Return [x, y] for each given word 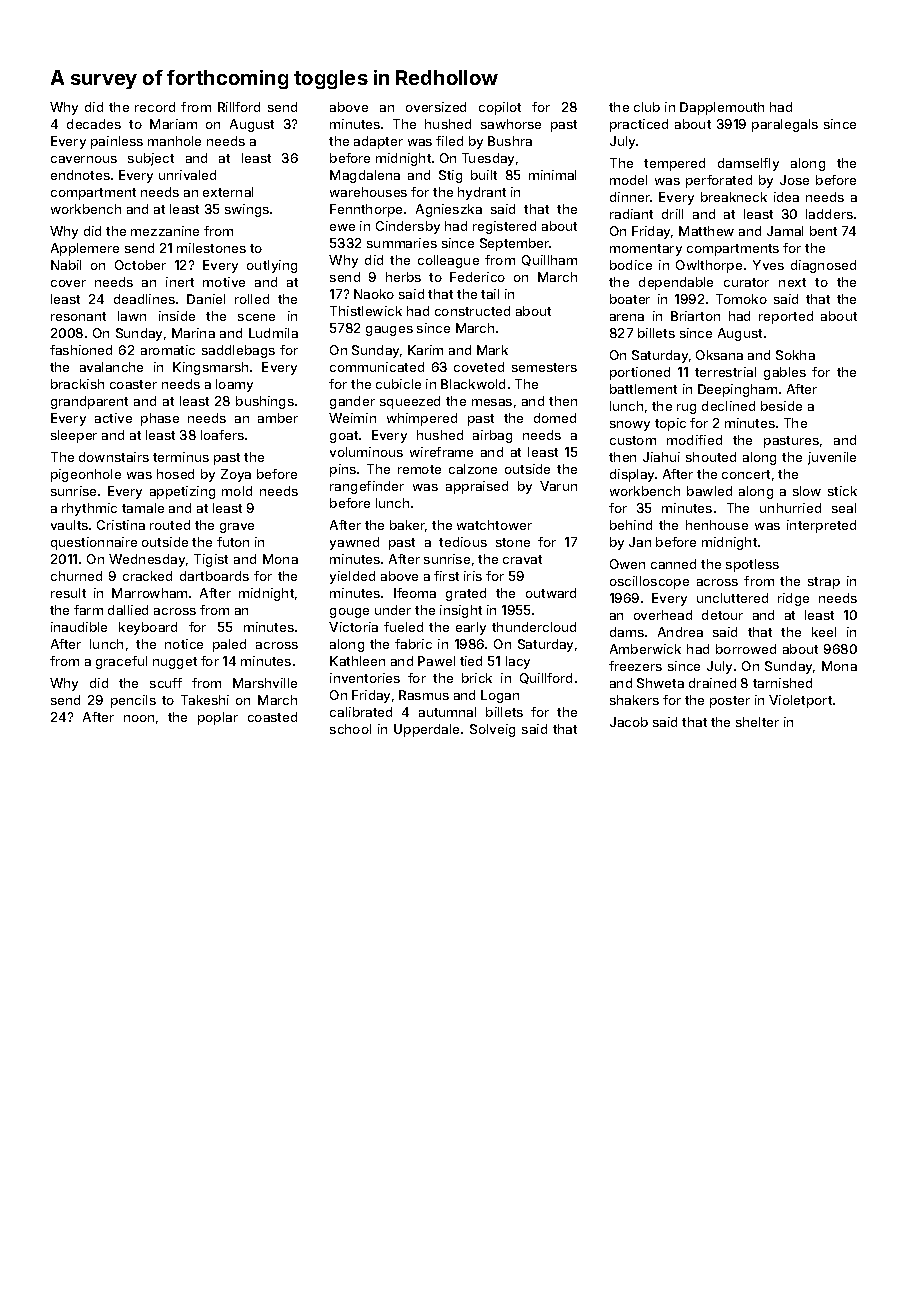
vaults [69, 525]
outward [551, 593]
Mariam [173, 124]
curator [746, 282]
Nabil [66, 265]
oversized [436, 107]
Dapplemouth [722, 108]
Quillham [549, 260]
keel [824, 632]
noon [139, 718]
